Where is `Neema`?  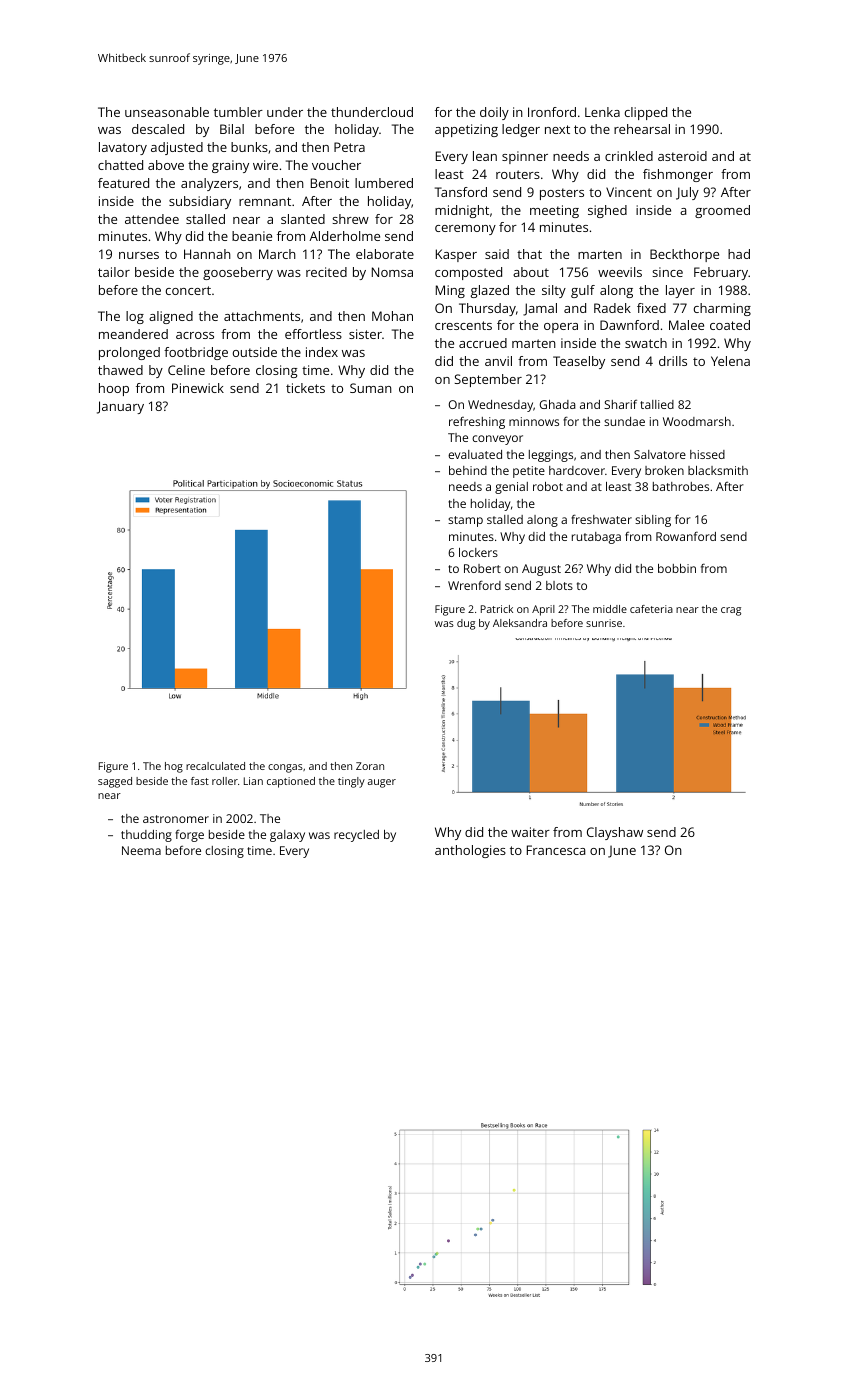 Neema is located at coordinates (141, 850).
